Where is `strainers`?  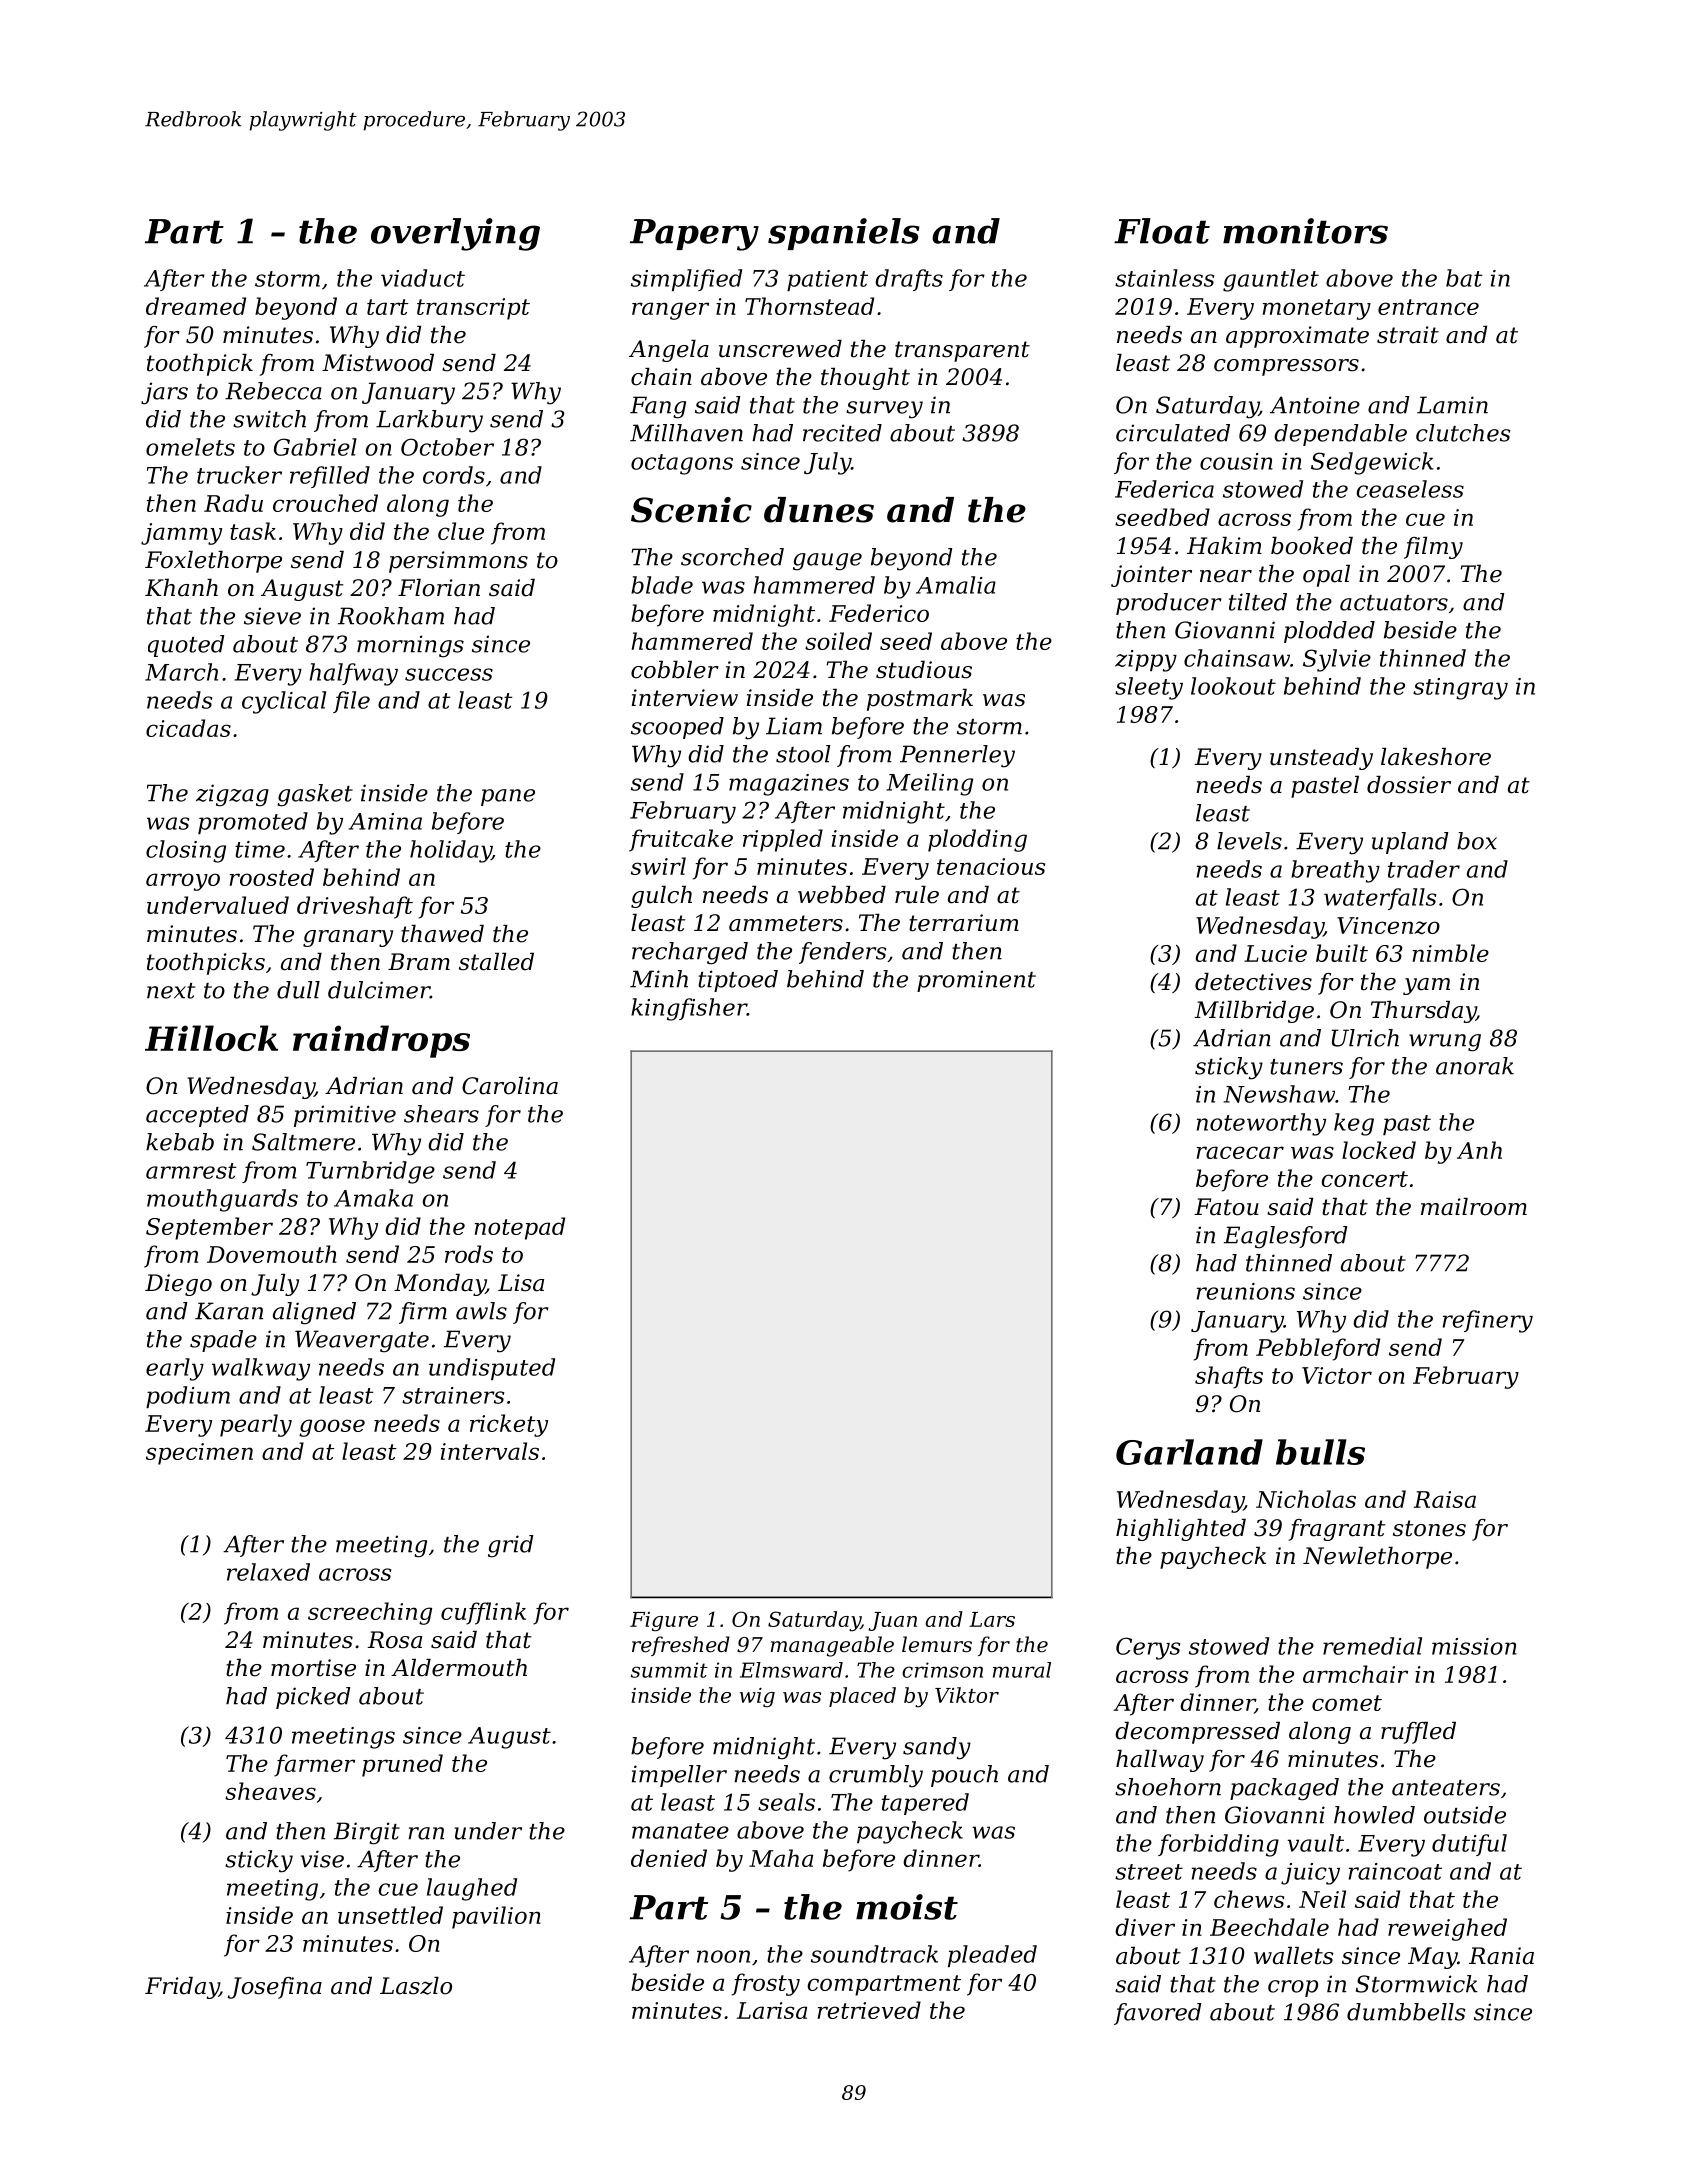 strainers is located at coordinates (453, 1395).
